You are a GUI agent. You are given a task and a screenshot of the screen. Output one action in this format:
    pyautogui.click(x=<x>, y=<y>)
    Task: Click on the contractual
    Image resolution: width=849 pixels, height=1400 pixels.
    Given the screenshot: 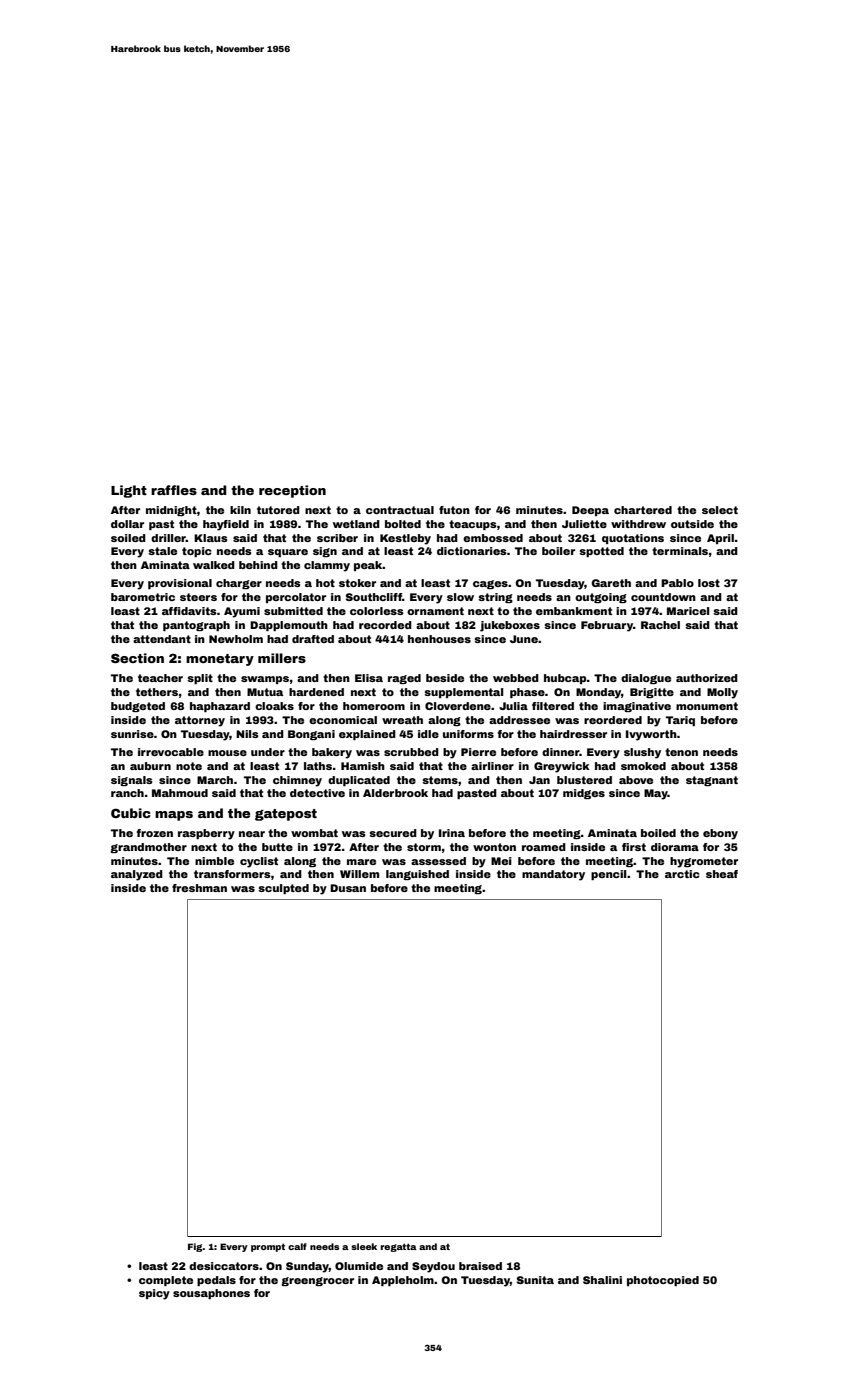 What is the action you would take?
    pyautogui.click(x=400, y=510)
